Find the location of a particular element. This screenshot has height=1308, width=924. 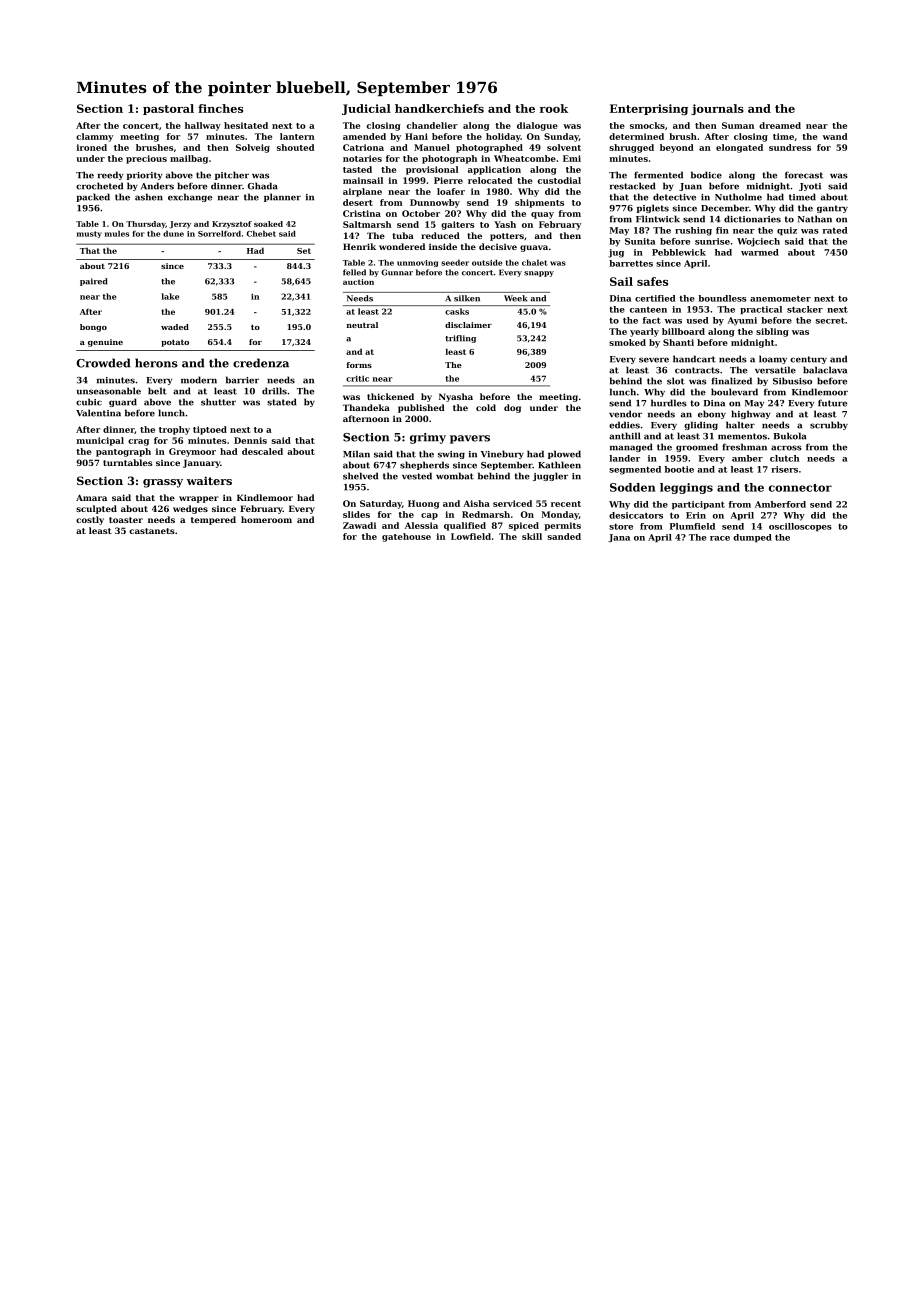

warmed is located at coordinates (760, 252).
